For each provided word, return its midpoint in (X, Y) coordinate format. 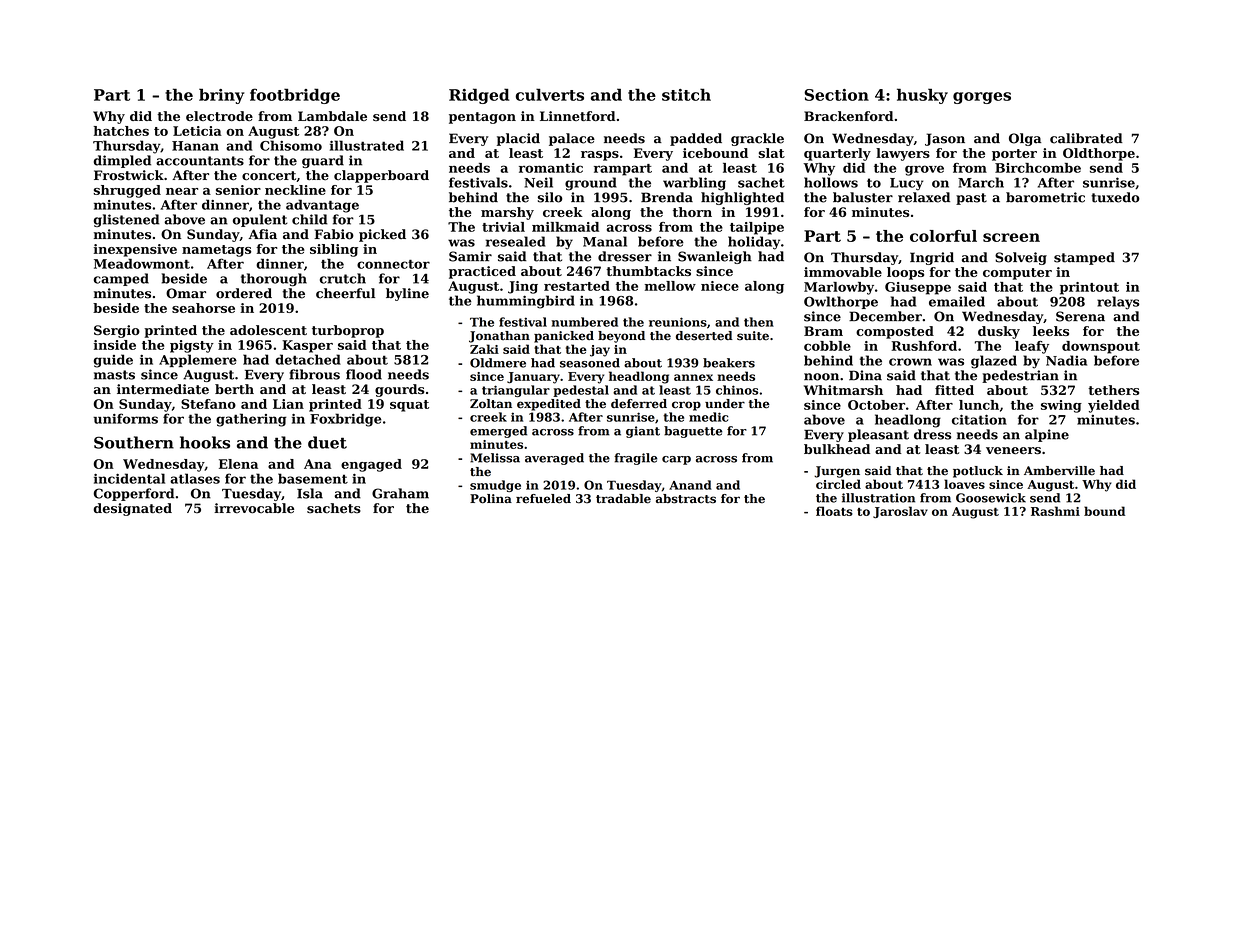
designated (132, 509)
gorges (982, 98)
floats (834, 511)
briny (221, 96)
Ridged (479, 96)
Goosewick (991, 498)
